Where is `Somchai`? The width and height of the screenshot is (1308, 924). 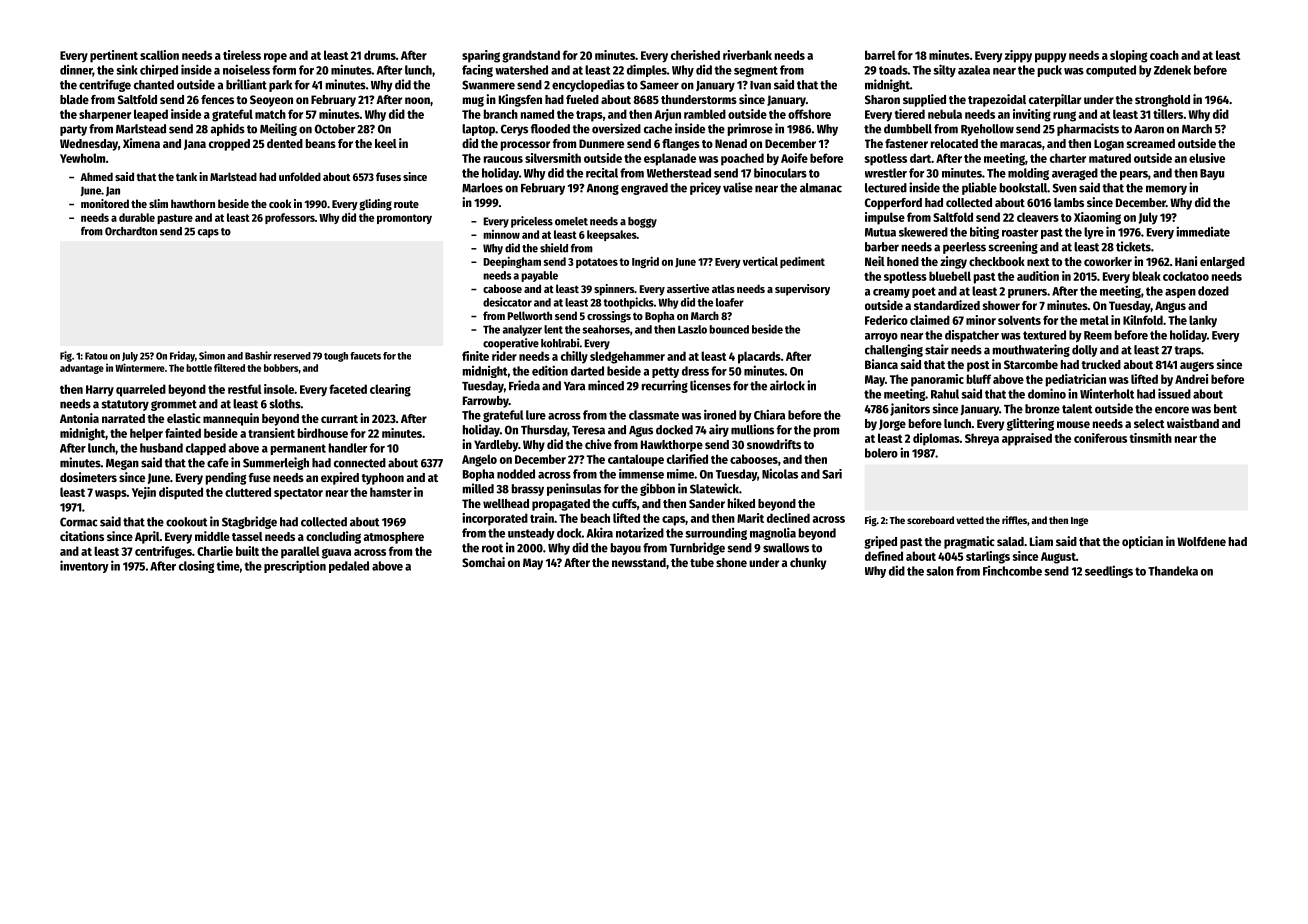 Somchai is located at coordinates (483, 562).
